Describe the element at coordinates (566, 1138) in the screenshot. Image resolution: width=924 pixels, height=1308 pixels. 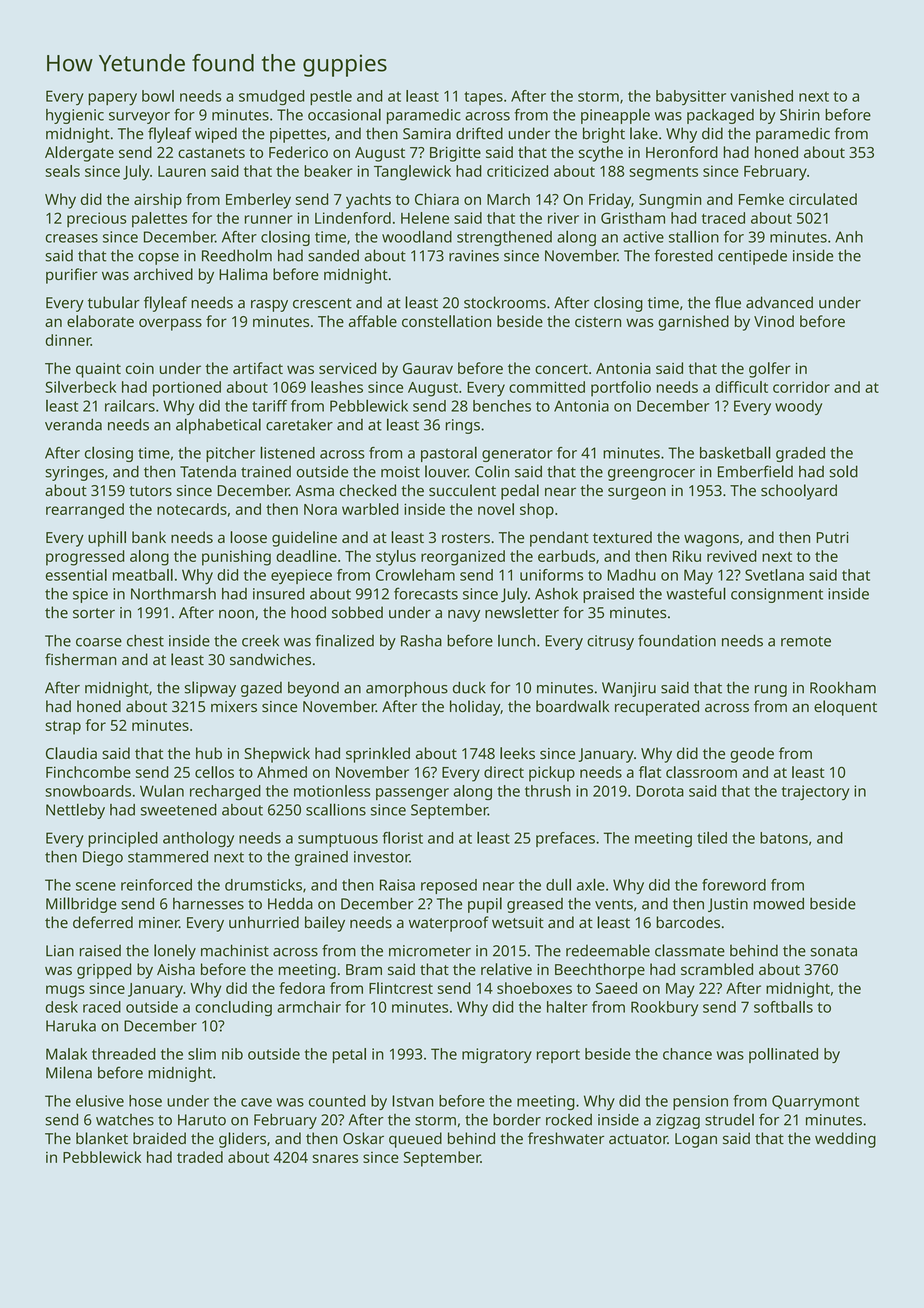
I see `freshwater` at that location.
